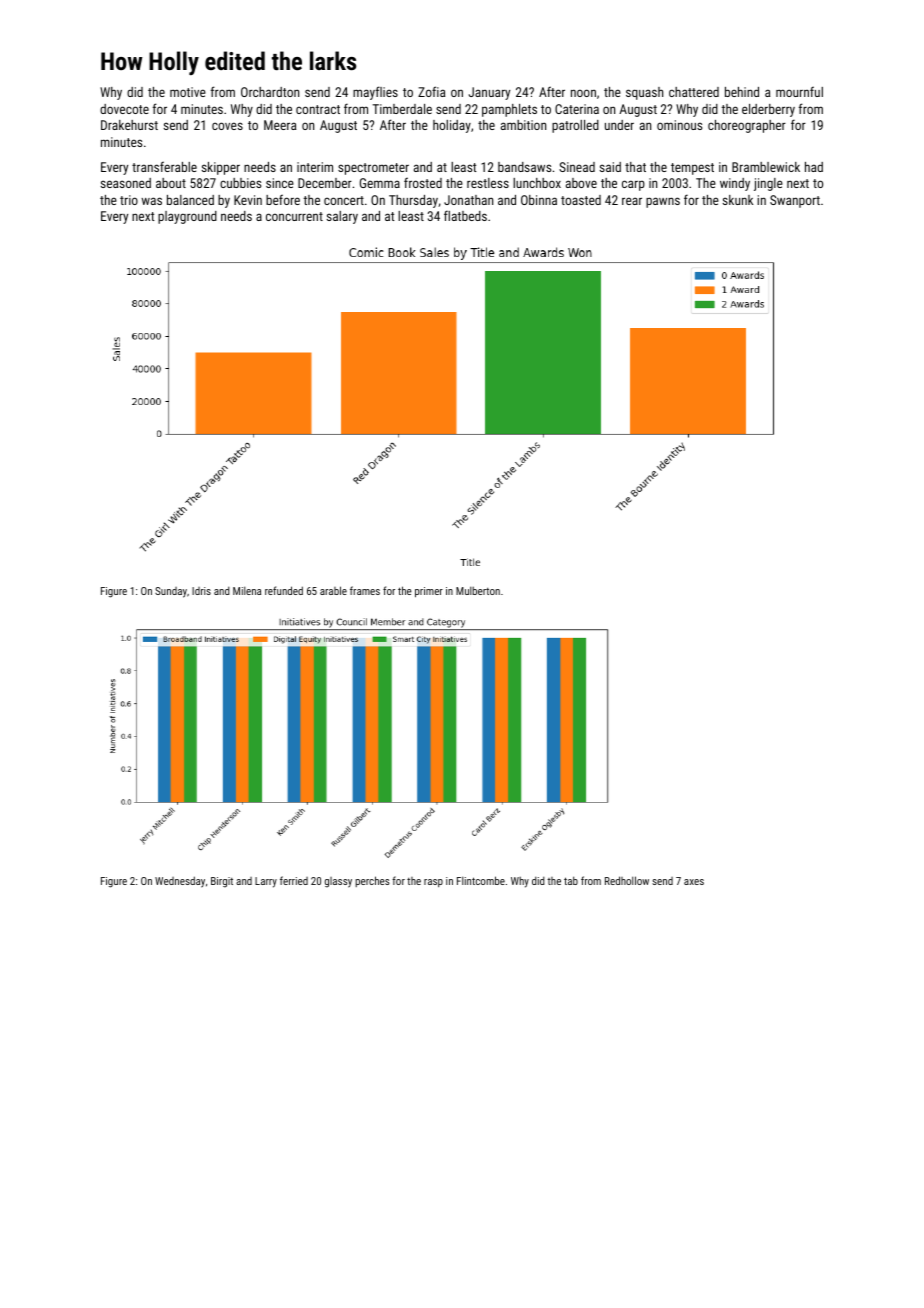 This screenshot has width=924, height=1308. What do you see at coordinates (799, 91) in the screenshot?
I see `mournful` at bounding box center [799, 91].
